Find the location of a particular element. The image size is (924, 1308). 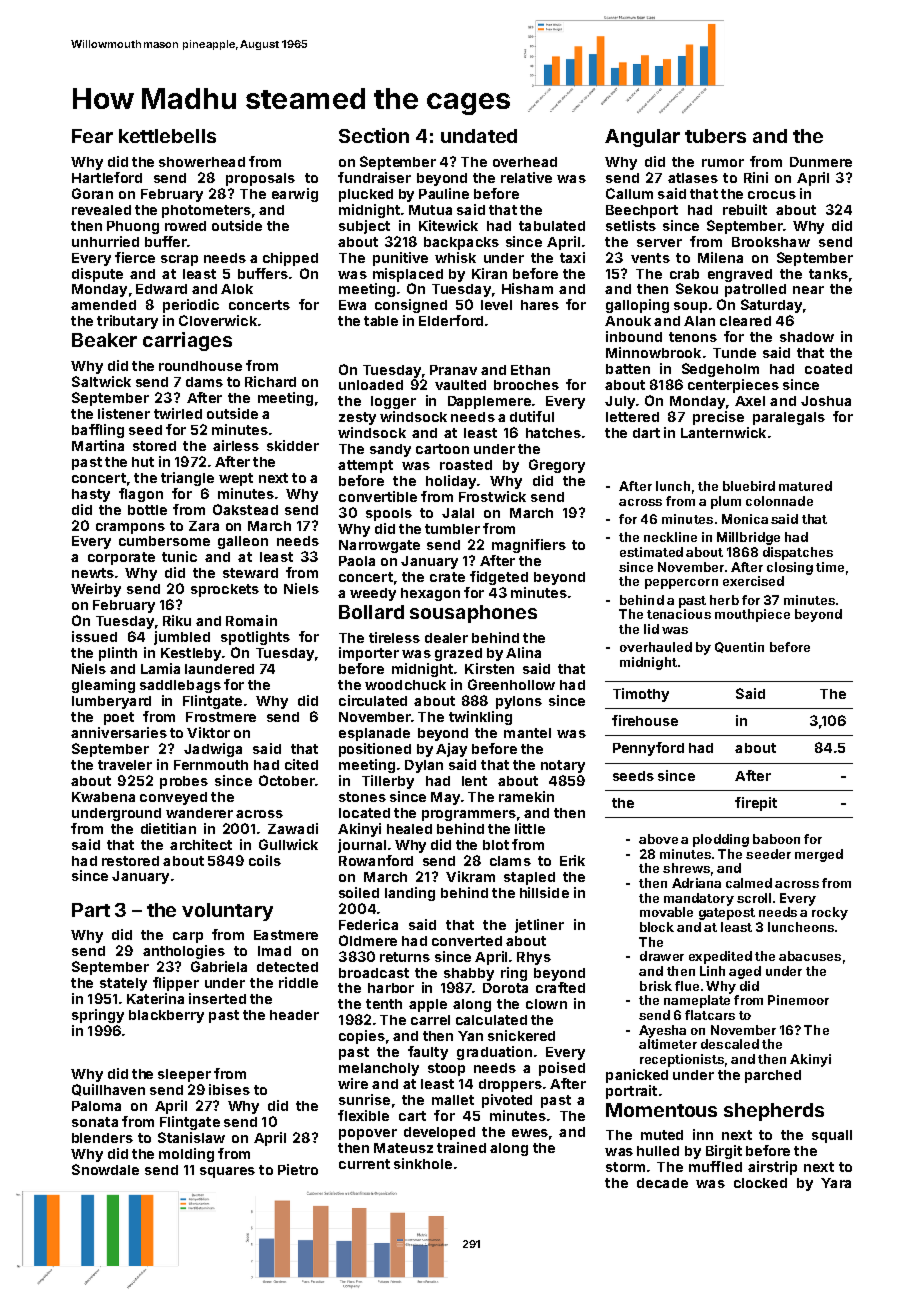

overhead is located at coordinates (525, 162).
